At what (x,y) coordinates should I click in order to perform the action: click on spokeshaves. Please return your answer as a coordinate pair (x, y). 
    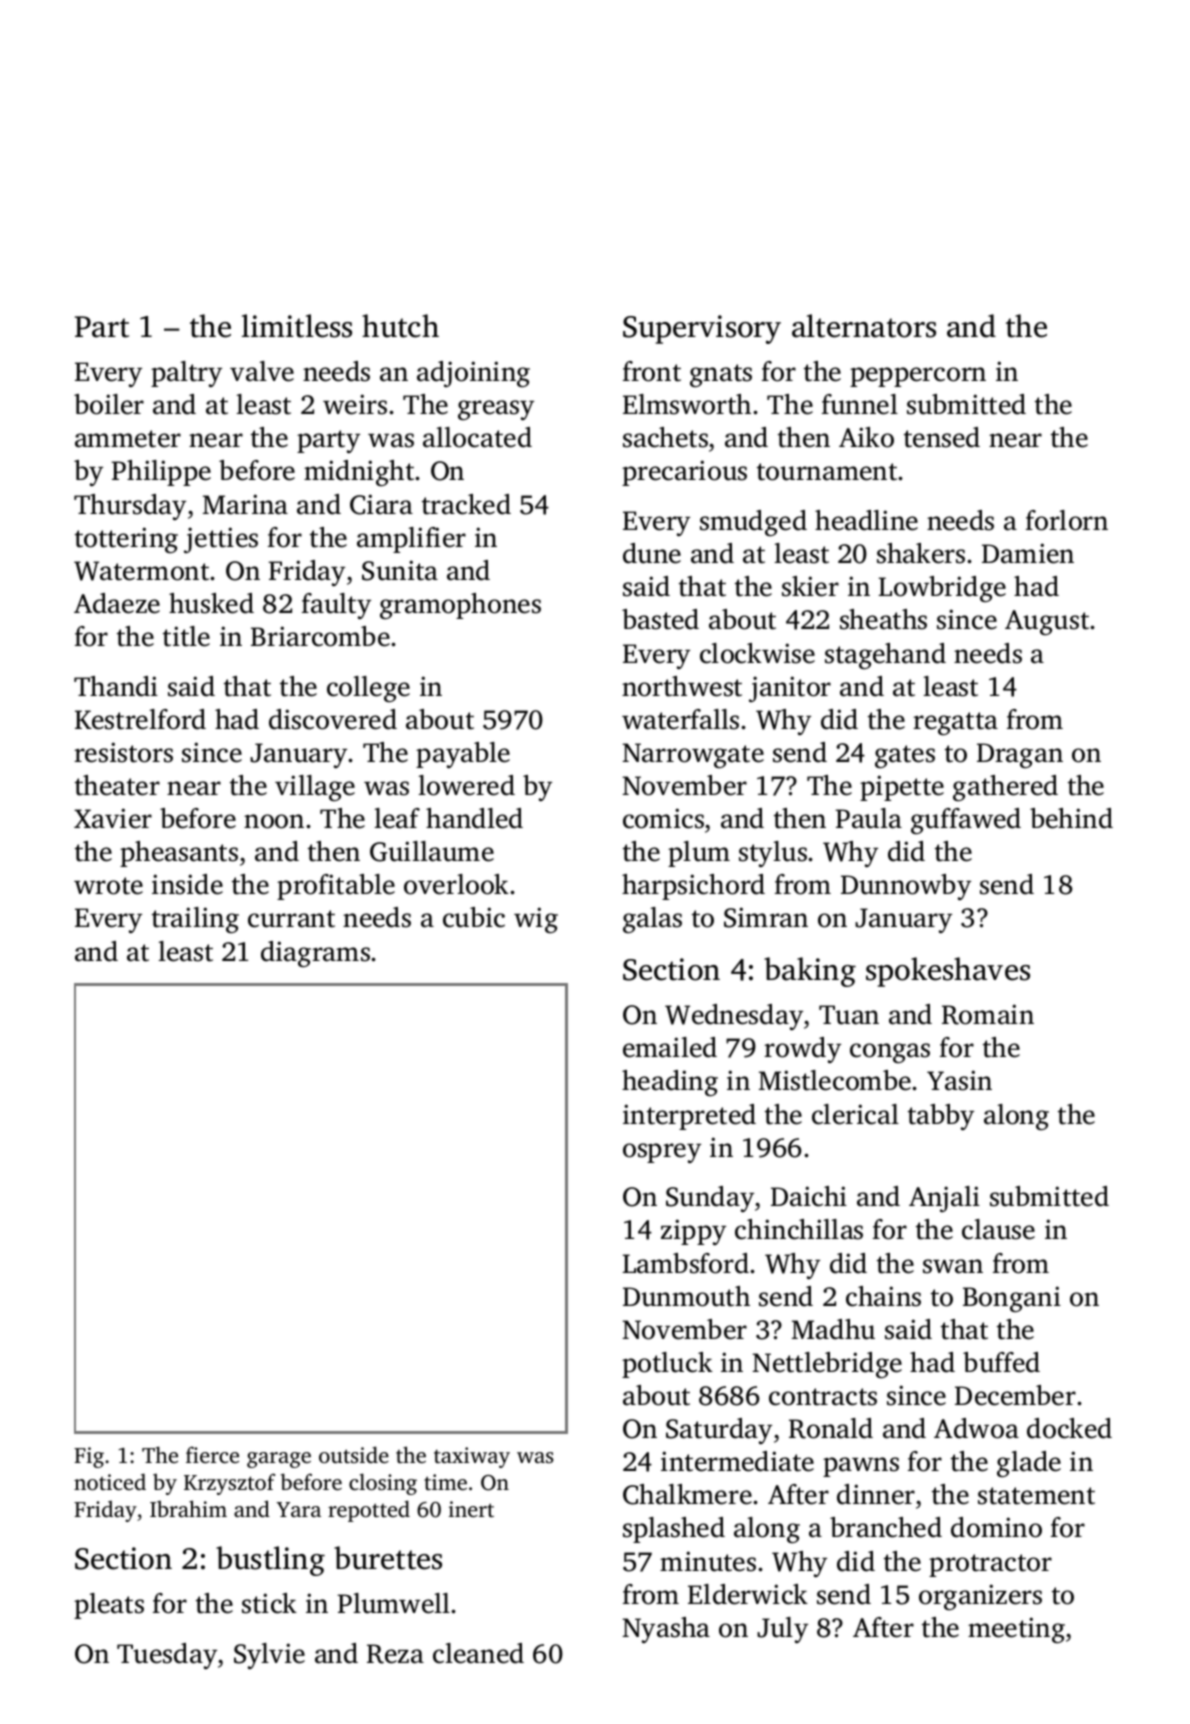
    Looking at the image, I should click on (948, 972).
